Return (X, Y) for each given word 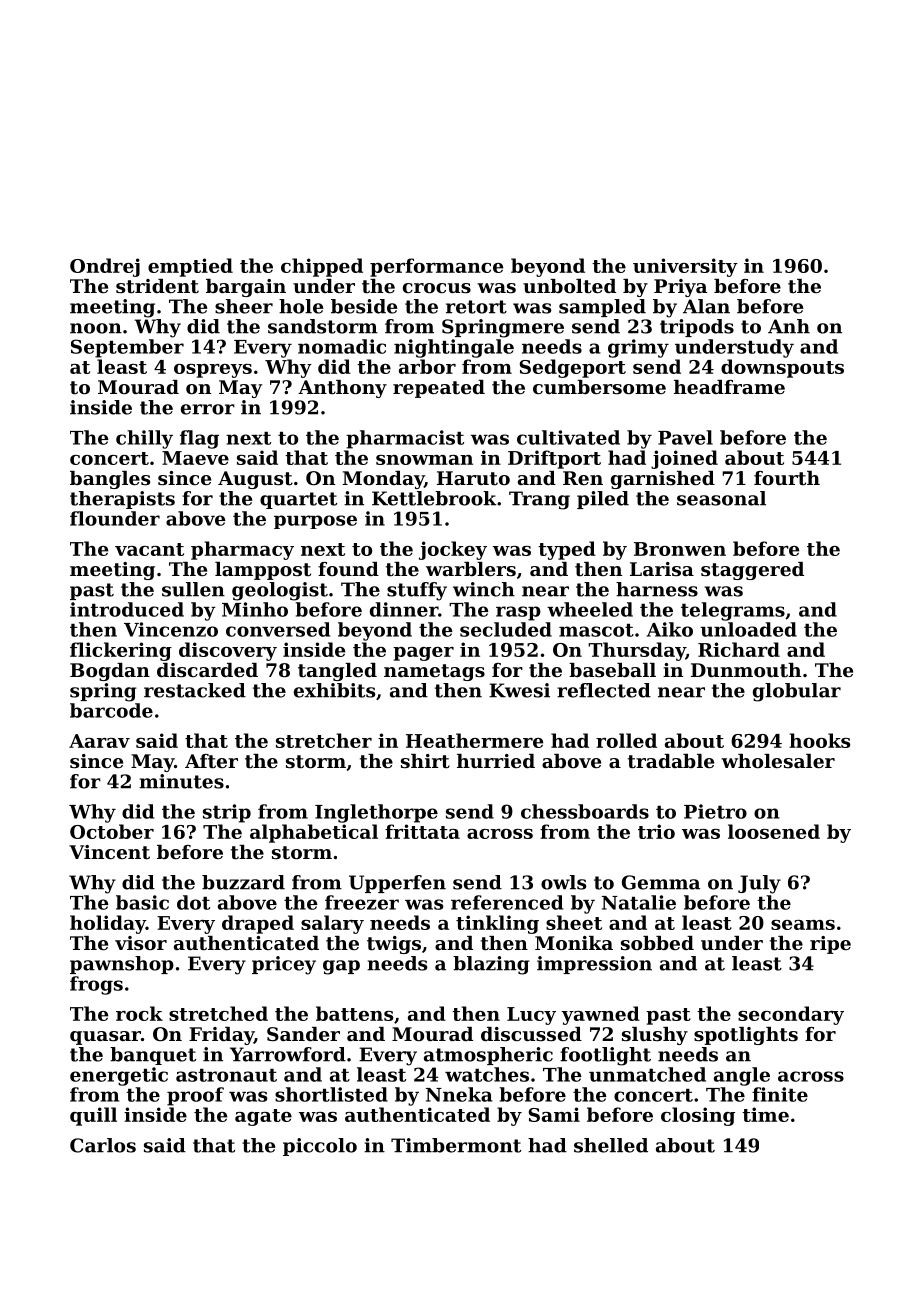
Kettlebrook (434, 498)
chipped (322, 267)
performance (436, 267)
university (685, 267)
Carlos (103, 1145)
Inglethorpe (376, 813)
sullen (193, 589)
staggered (752, 571)
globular (797, 692)
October (112, 831)
